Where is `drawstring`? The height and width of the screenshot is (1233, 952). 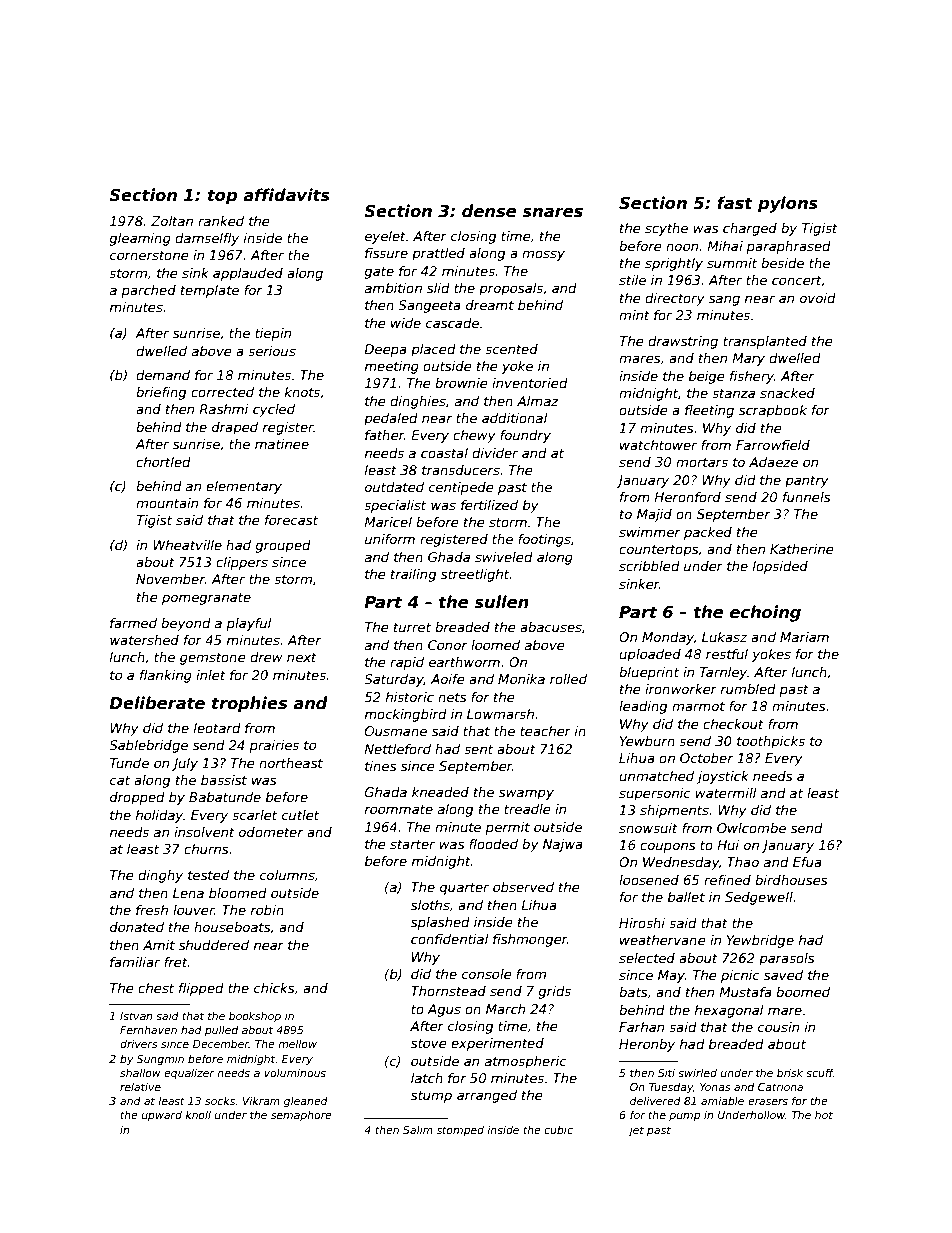
drawstring is located at coordinates (683, 342).
